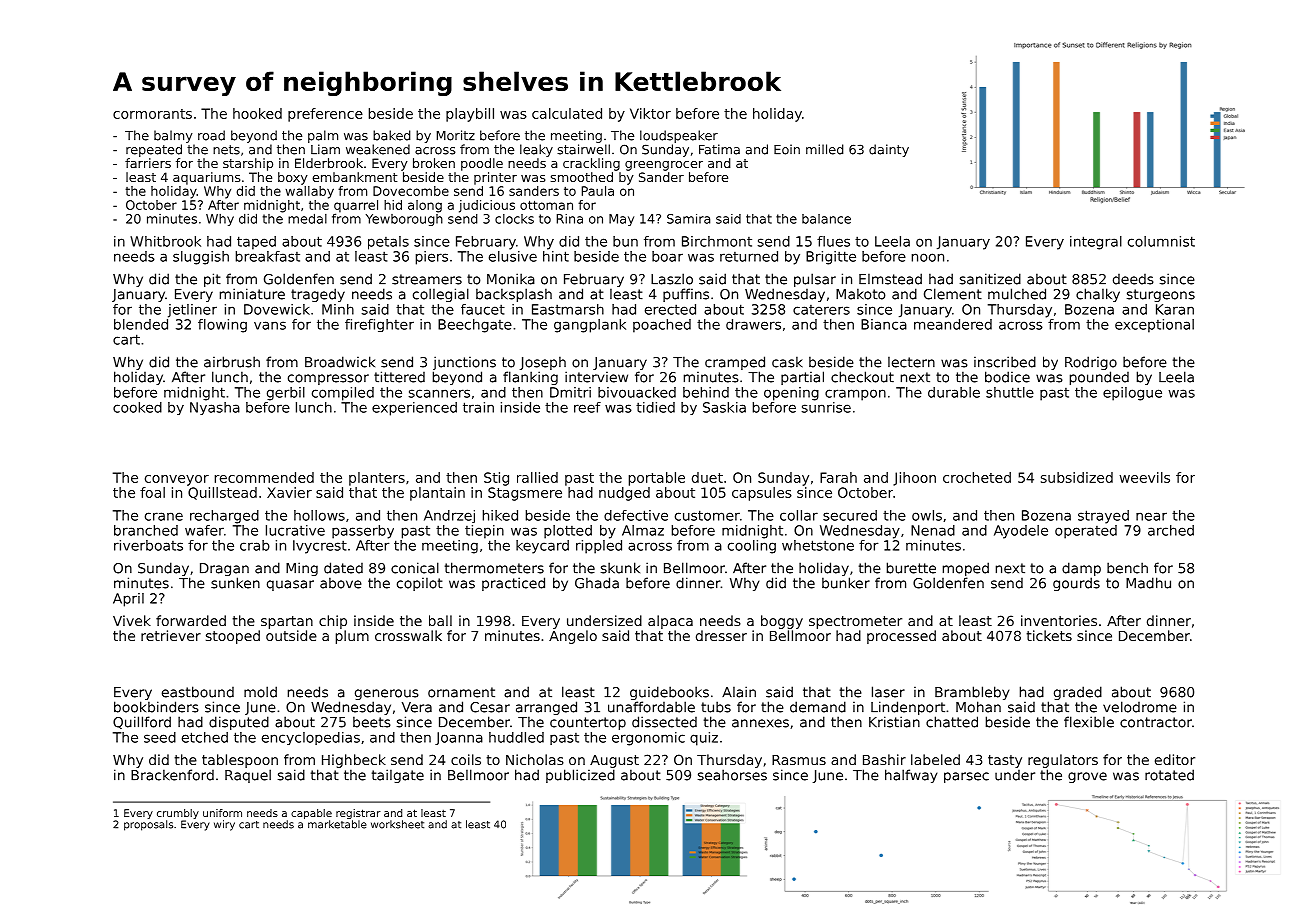  What do you see at coordinates (826, 219) in the page?
I see `balance` at bounding box center [826, 219].
